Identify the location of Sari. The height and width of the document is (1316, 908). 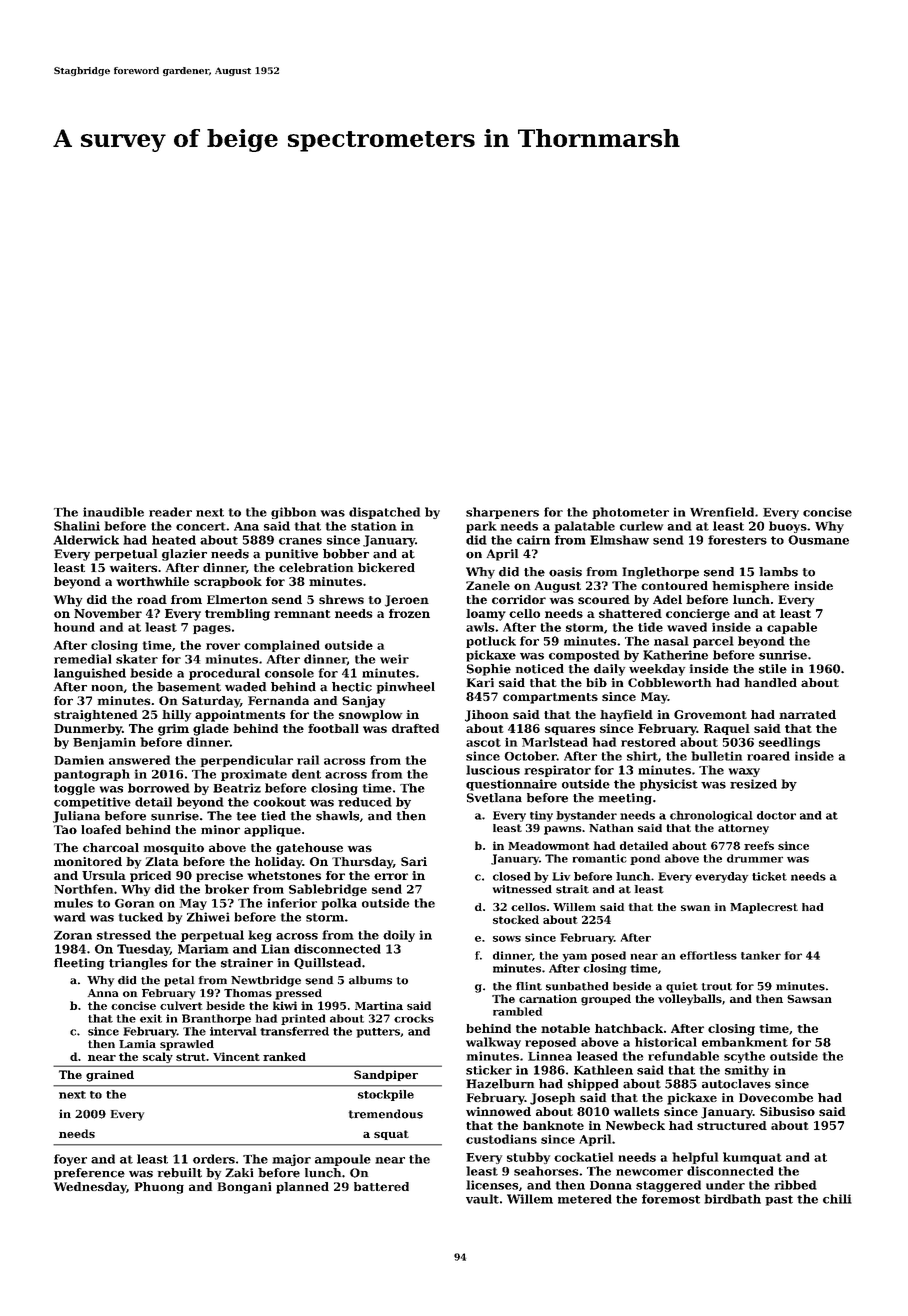
(414, 861).
